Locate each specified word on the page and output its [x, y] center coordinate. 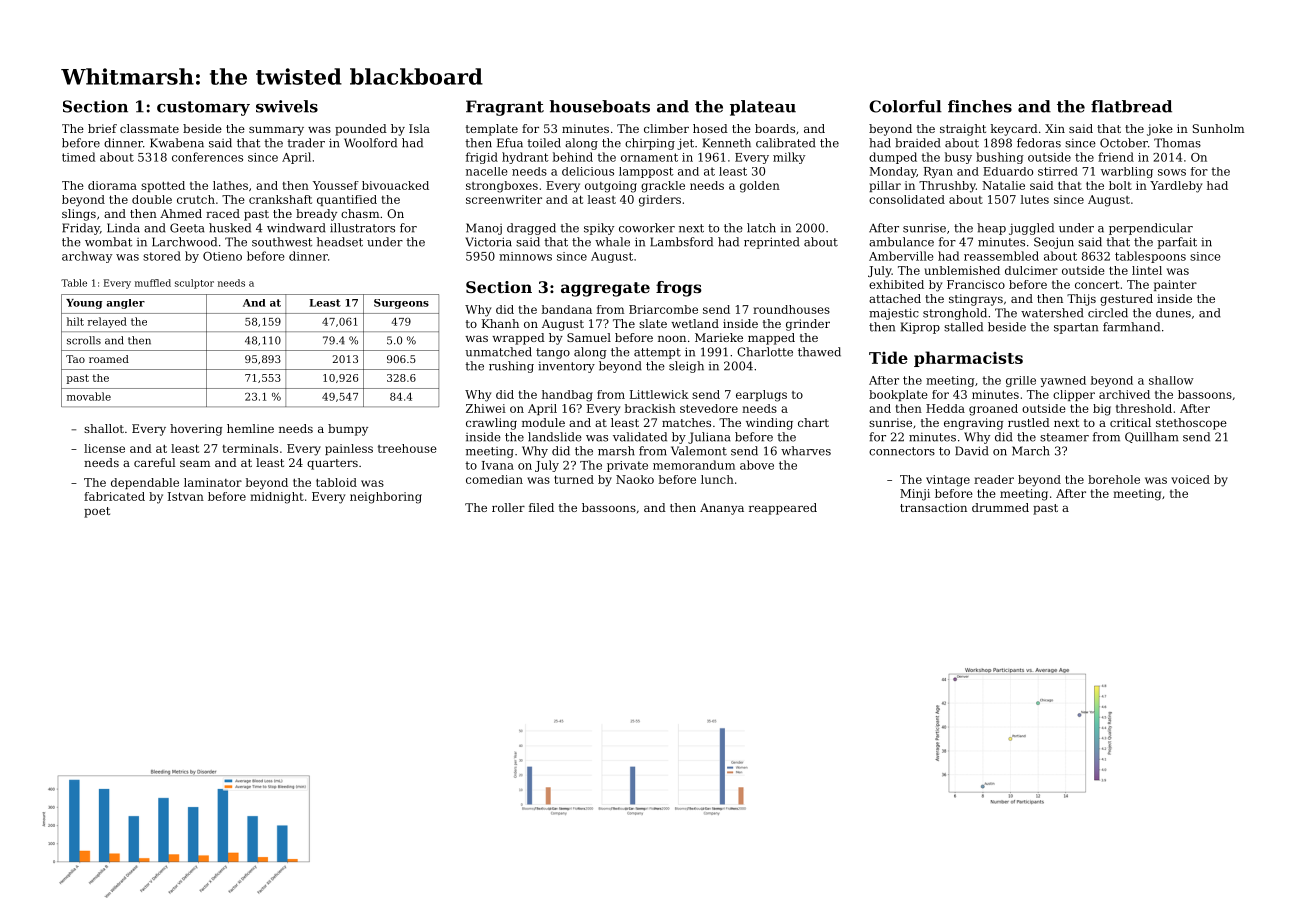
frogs [679, 289]
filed [541, 507]
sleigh [686, 367]
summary [276, 131]
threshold [1144, 408]
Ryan [938, 172]
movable [89, 396]
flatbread [1131, 106]
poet [97, 512]
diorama [112, 185]
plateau [763, 108]
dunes [1173, 313]
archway [87, 257]
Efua [510, 143]
